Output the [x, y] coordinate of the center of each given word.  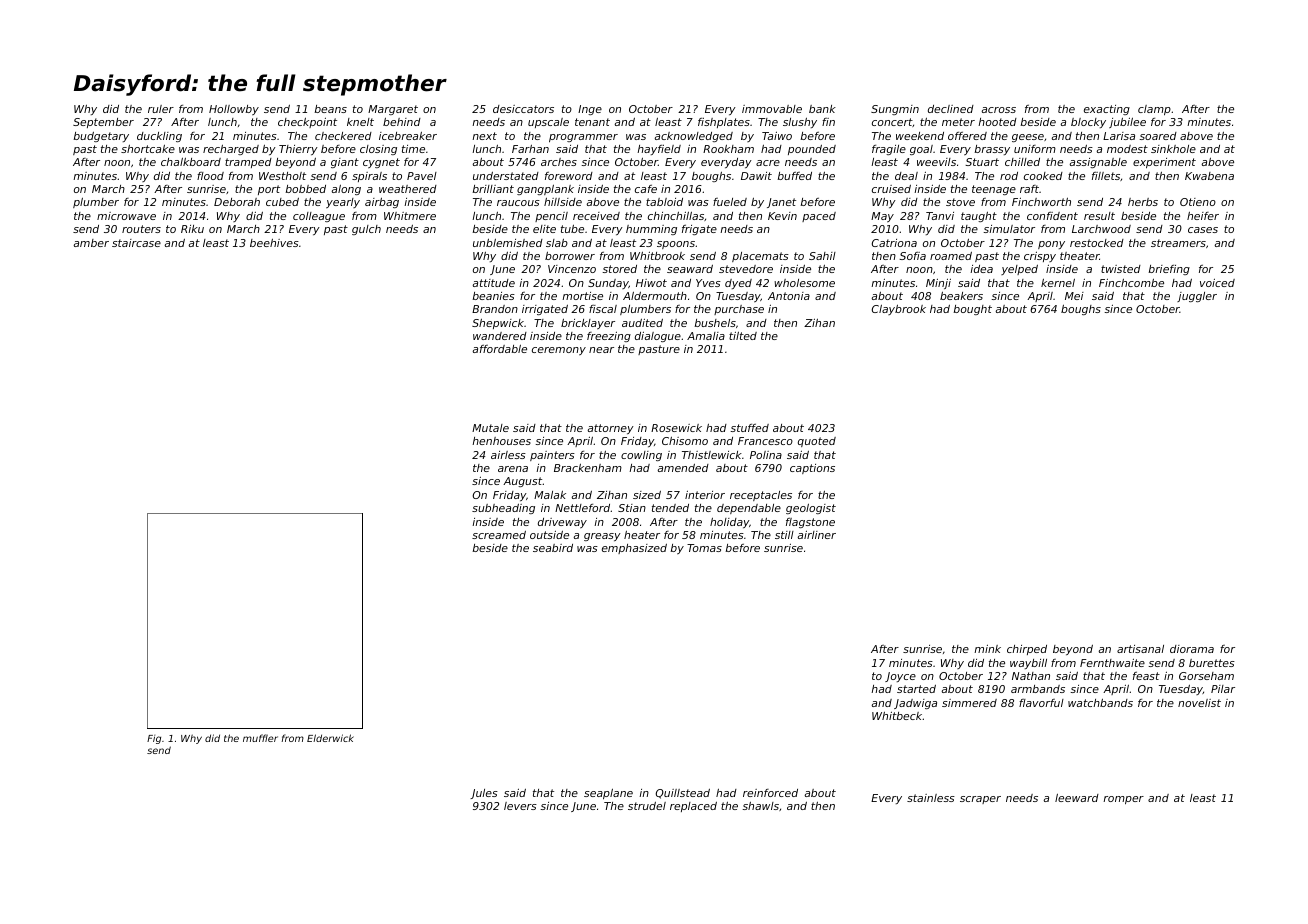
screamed [499, 535]
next [484, 136]
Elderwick [330, 738]
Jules [484, 794]
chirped [1027, 650]
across [999, 110]
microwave [126, 216]
